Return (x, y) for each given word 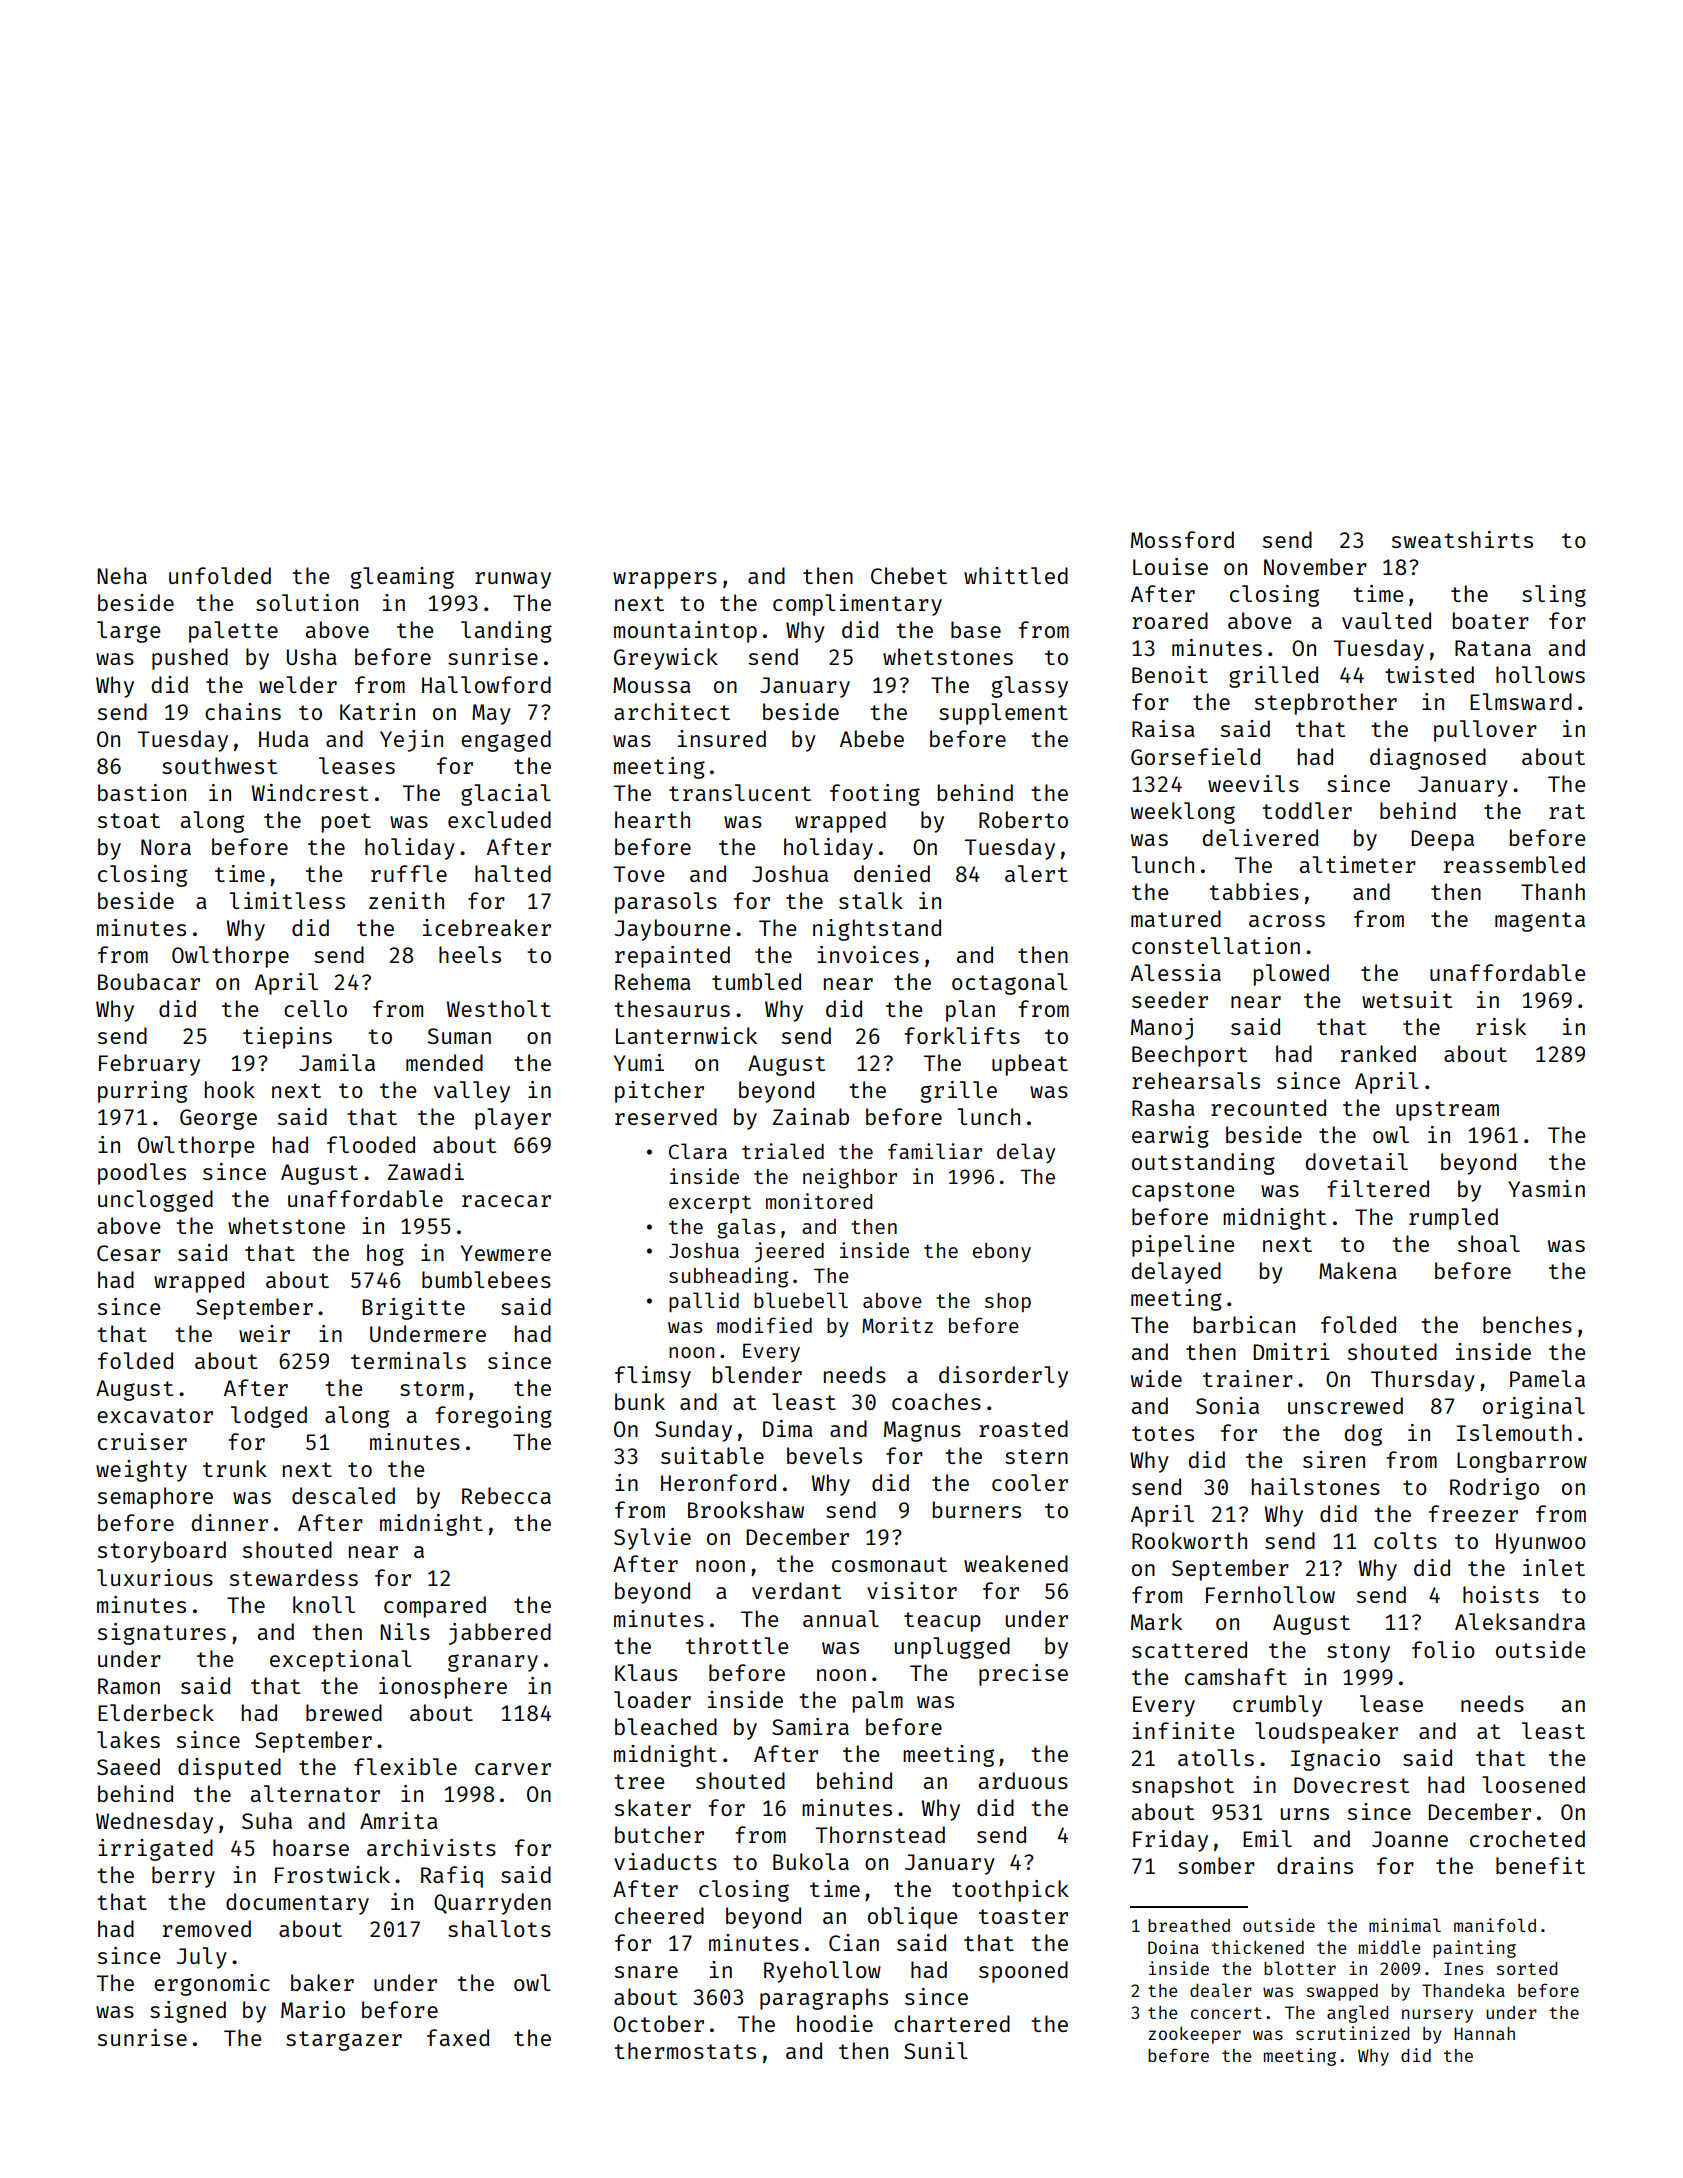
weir (264, 1333)
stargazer (344, 2041)
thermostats (685, 2050)
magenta (1540, 922)
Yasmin (1546, 1188)
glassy (1030, 687)
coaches (936, 1401)
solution (307, 602)
